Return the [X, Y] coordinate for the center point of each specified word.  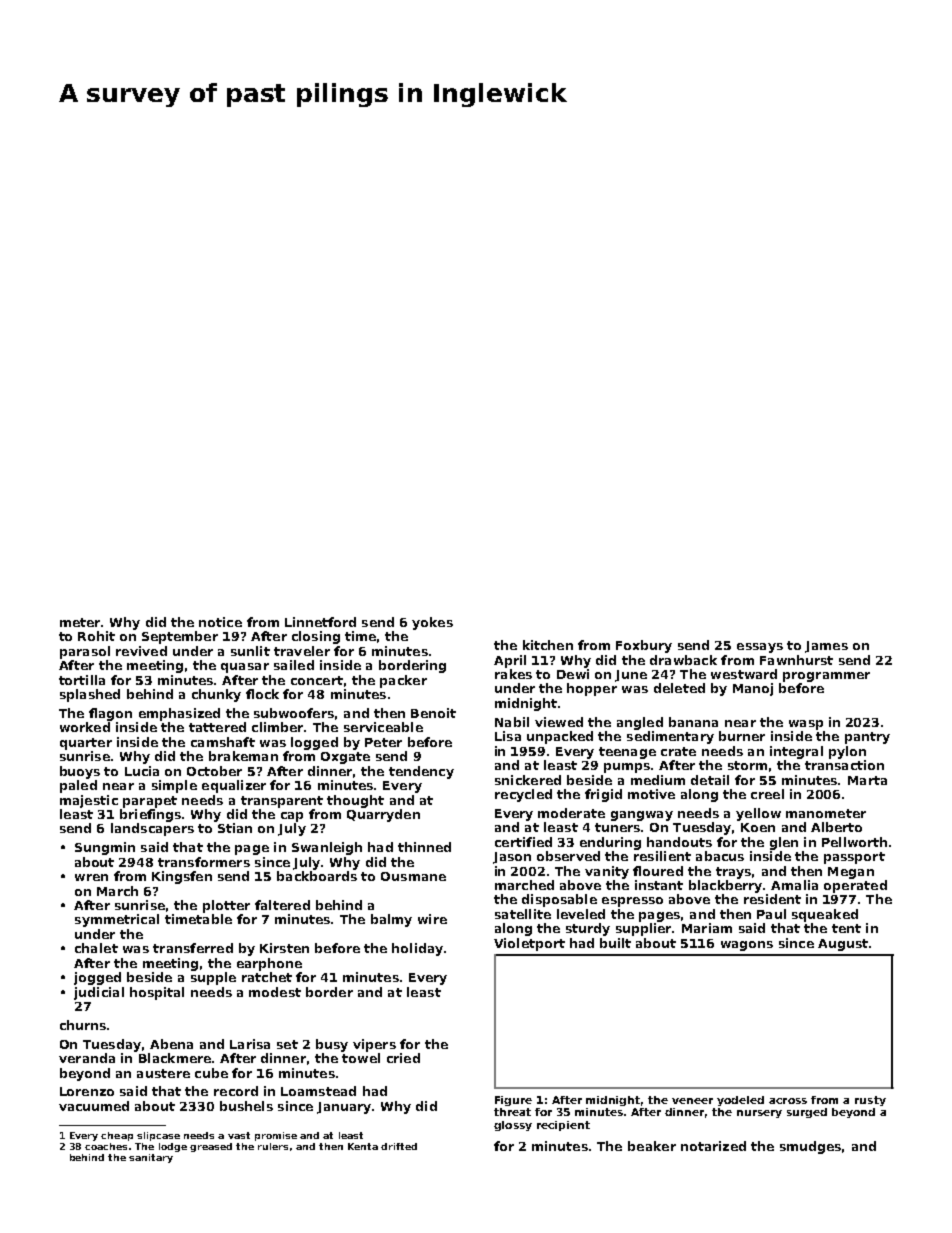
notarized [713, 1146]
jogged [97, 978]
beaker [652, 1146]
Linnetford [320, 622]
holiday [417, 949]
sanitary [151, 1158]
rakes [513, 674]
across [788, 1101]
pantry [867, 738]
